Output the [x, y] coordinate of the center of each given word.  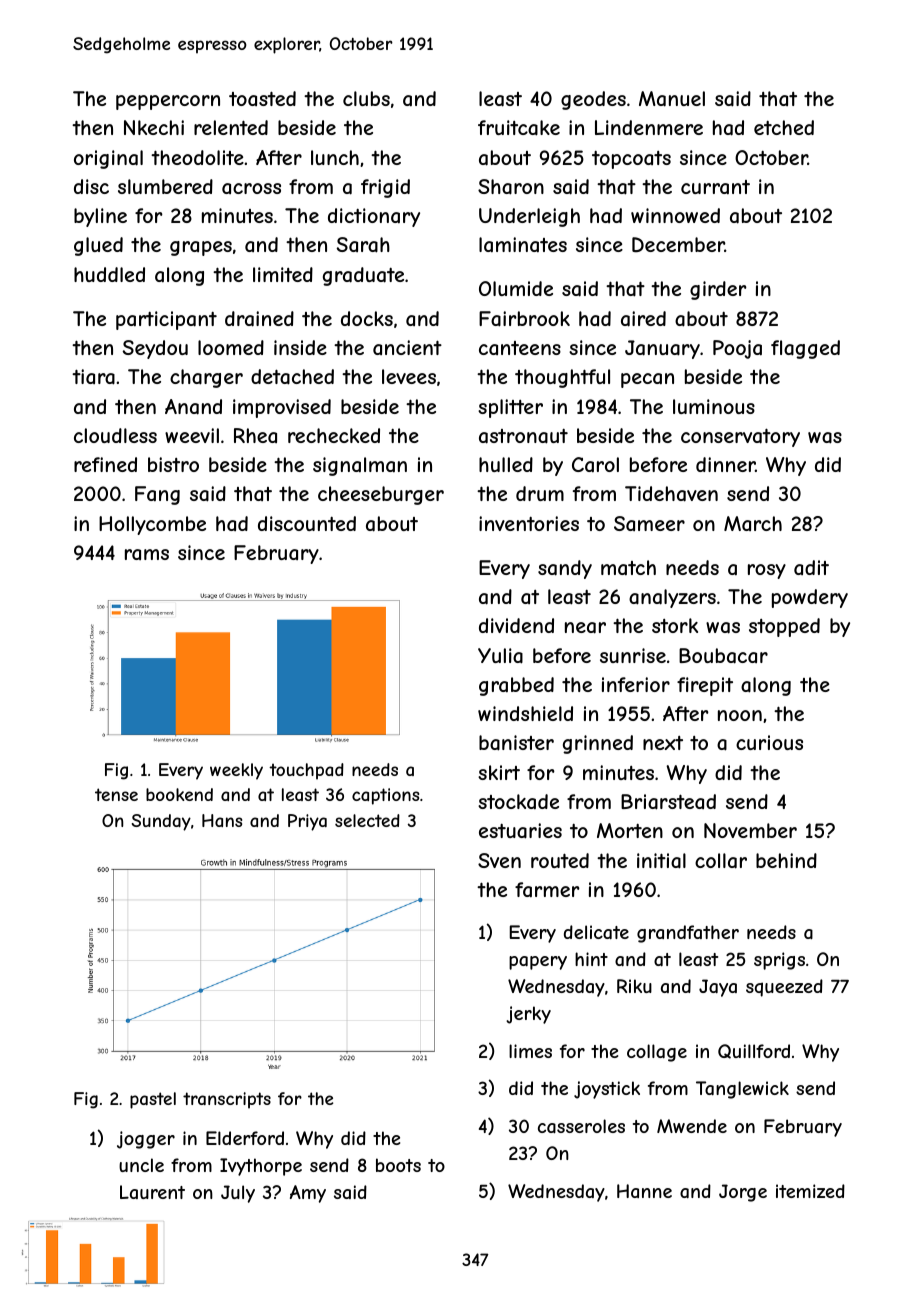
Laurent [152, 1192]
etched [784, 127]
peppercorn [168, 102]
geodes [593, 100]
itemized [810, 1191]
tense [116, 794]
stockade [518, 801]
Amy [308, 1194]
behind [786, 860]
